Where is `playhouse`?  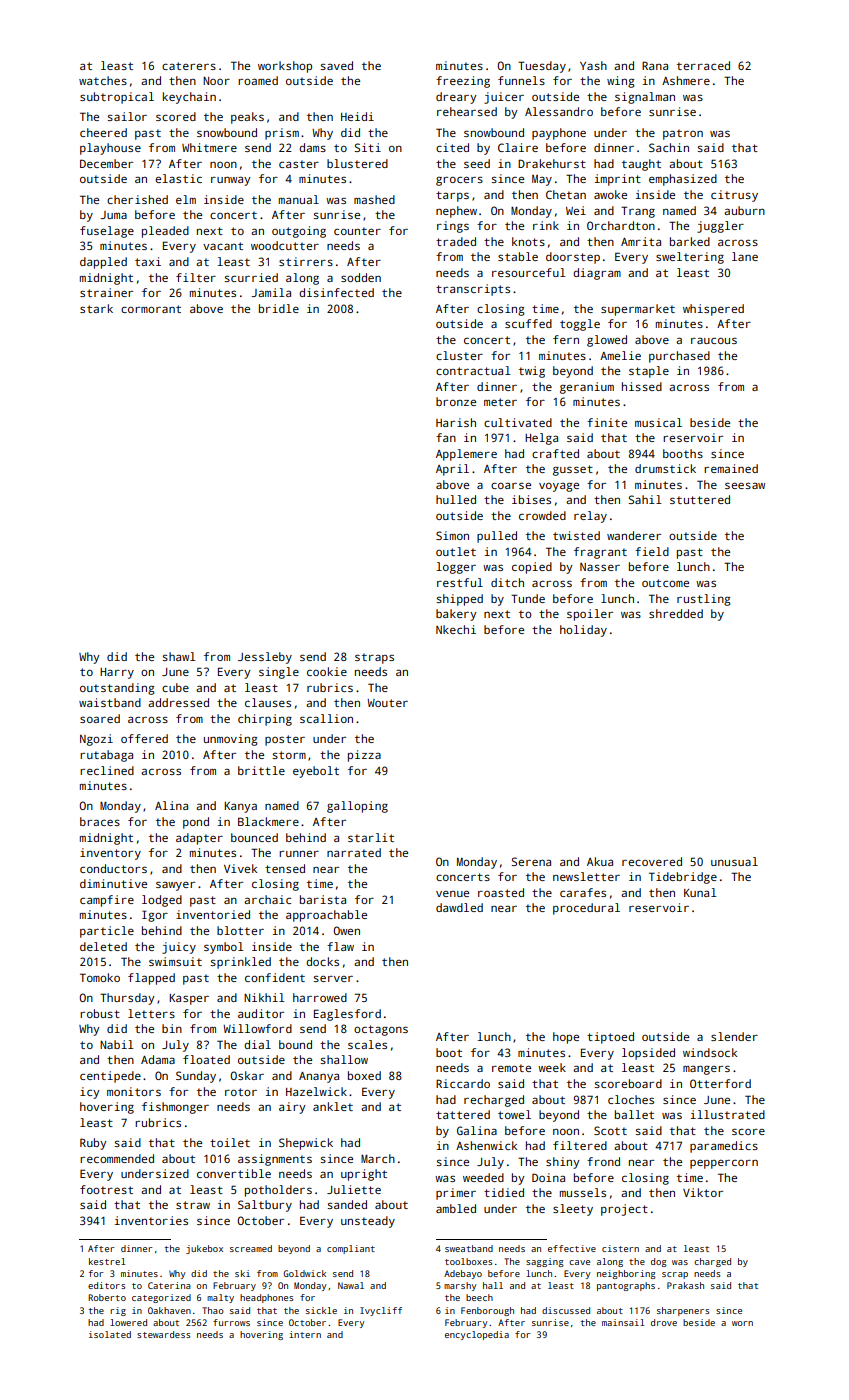
playhouse is located at coordinates (110, 149).
